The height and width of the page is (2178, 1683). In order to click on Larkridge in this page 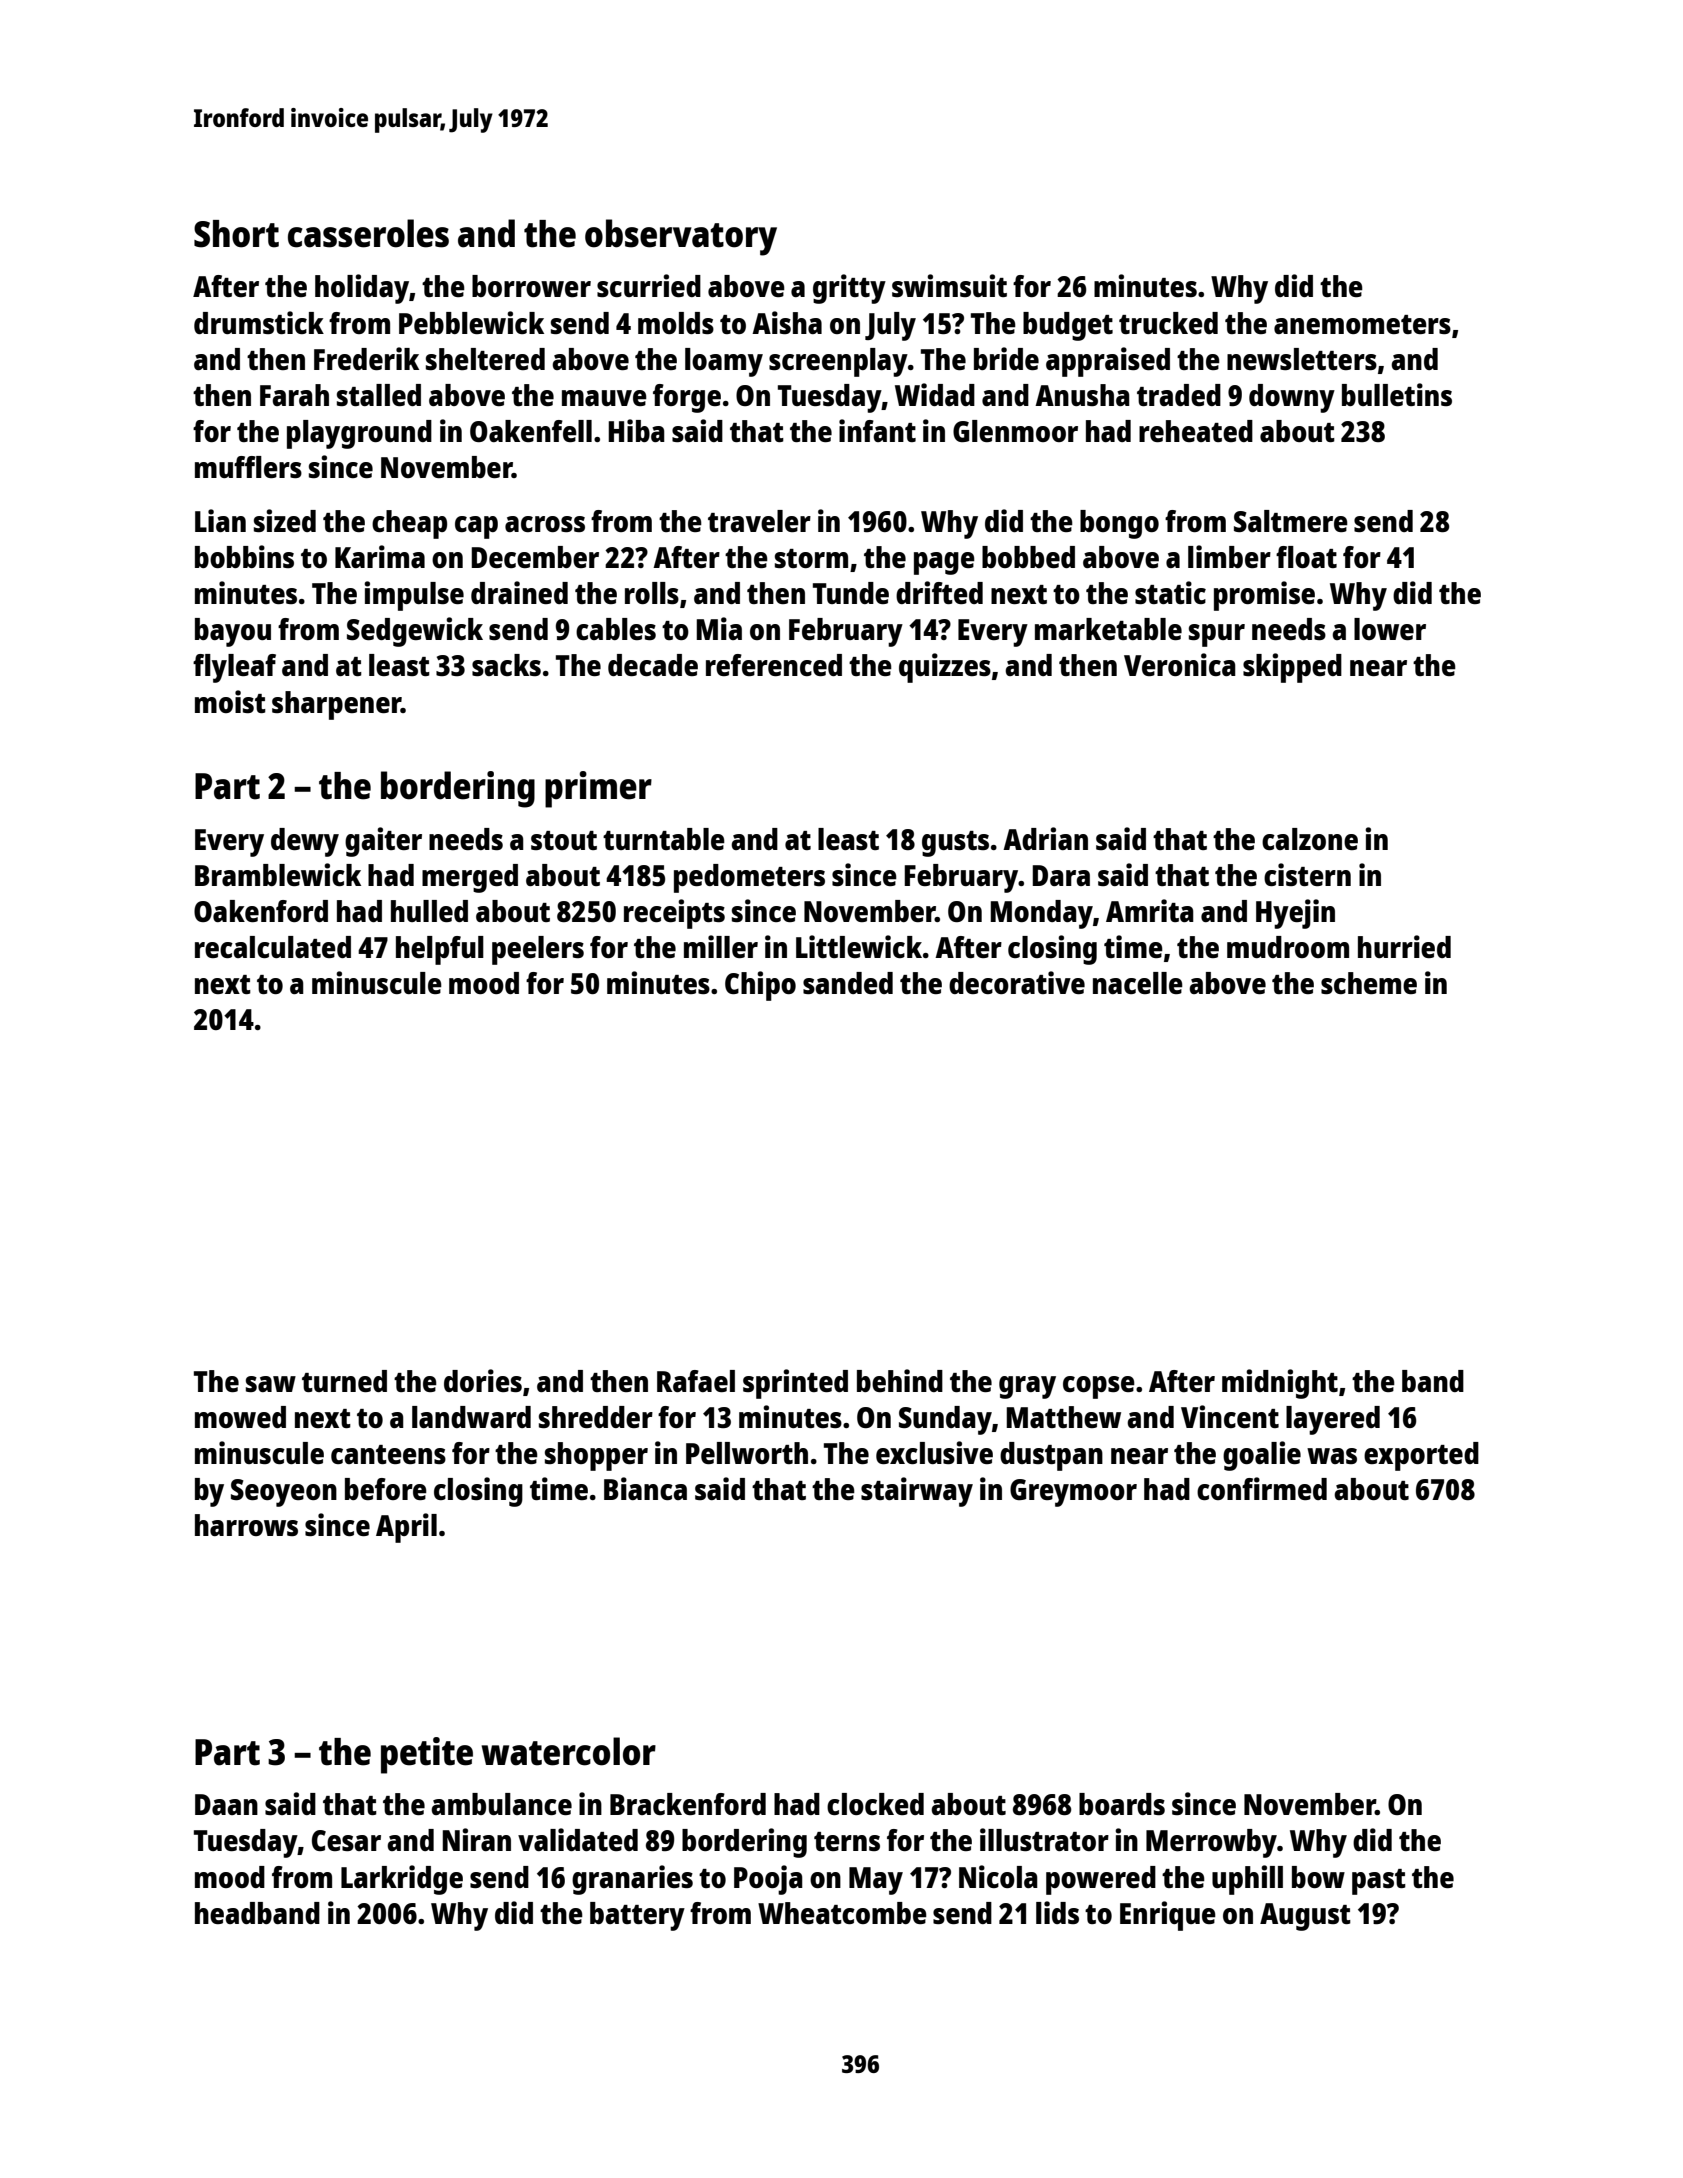, I will do `click(402, 1880)`.
